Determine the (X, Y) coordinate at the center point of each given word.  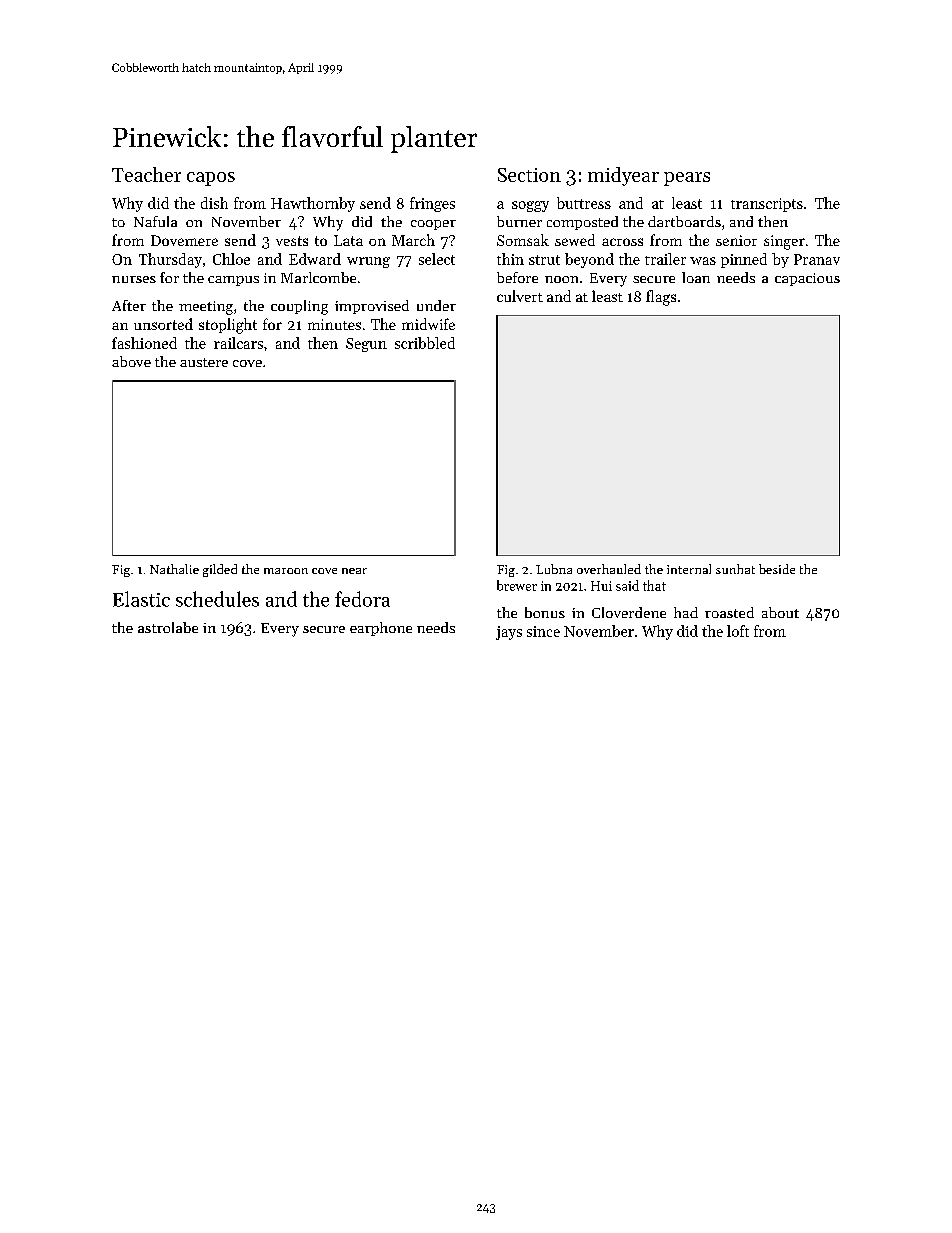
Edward (315, 259)
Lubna (554, 569)
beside (777, 569)
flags (661, 298)
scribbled (425, 343)
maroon (286, 571)
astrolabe (168, 627)
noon (561, 279)
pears (687, 179)
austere (204, 362)
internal (689, 569)
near (354, 571)
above (131, 361)
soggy (530, 206)
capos (211, 179)
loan (696, 277)
